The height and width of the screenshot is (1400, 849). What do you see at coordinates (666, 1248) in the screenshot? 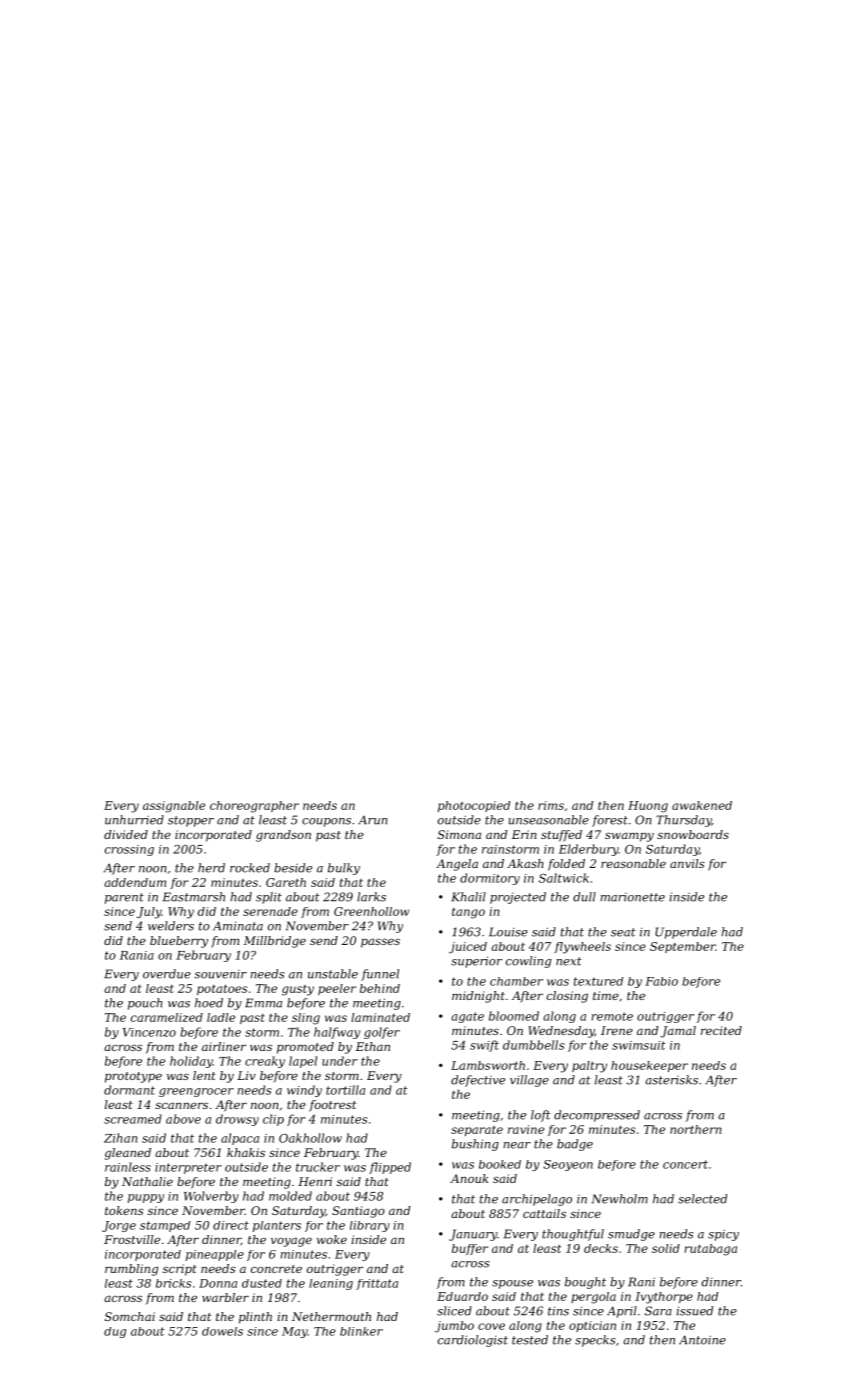
I see `solid` at bounding box center [666, 1248].
